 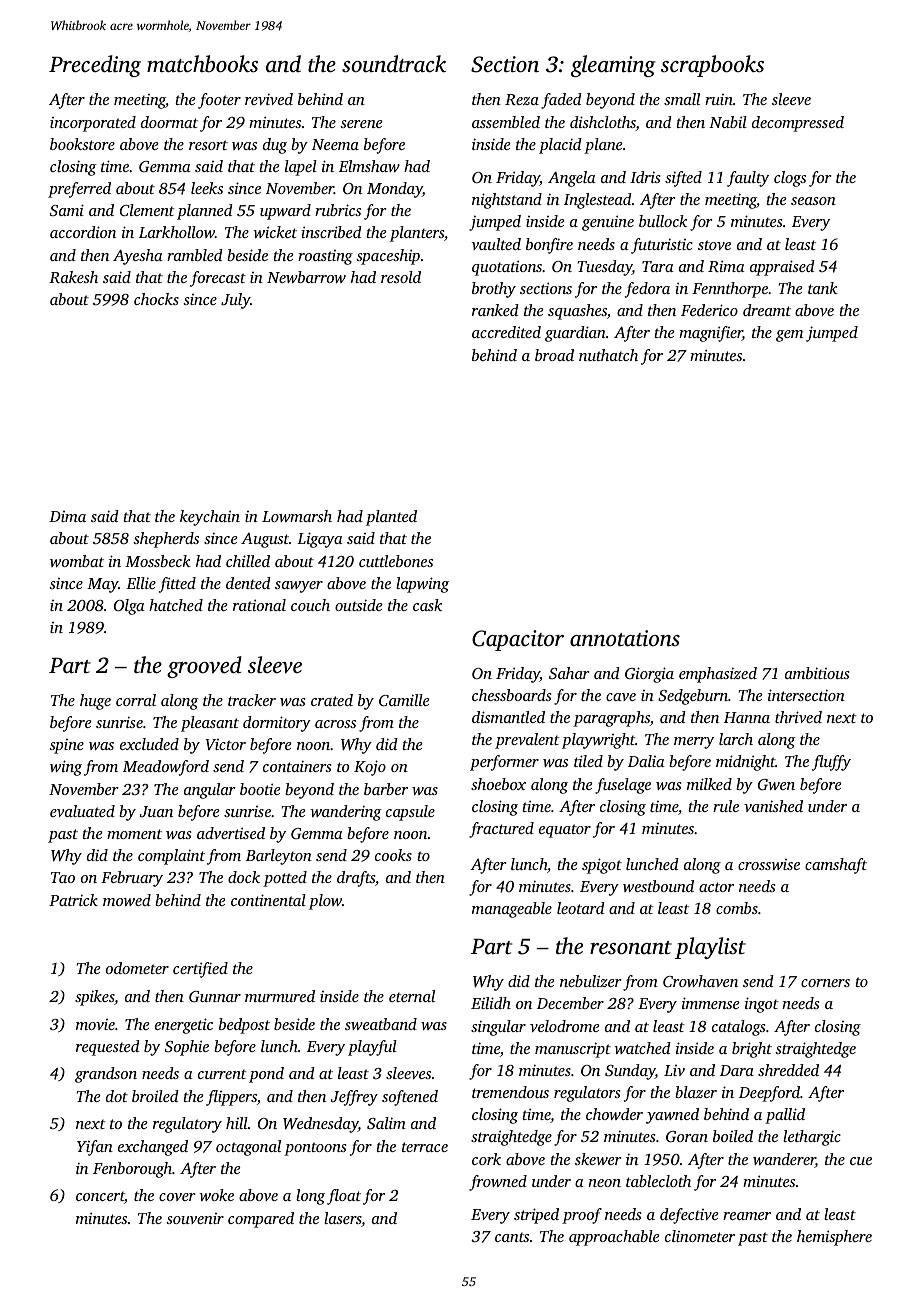 I want to click on concert, so click(x=100, y=1197).
